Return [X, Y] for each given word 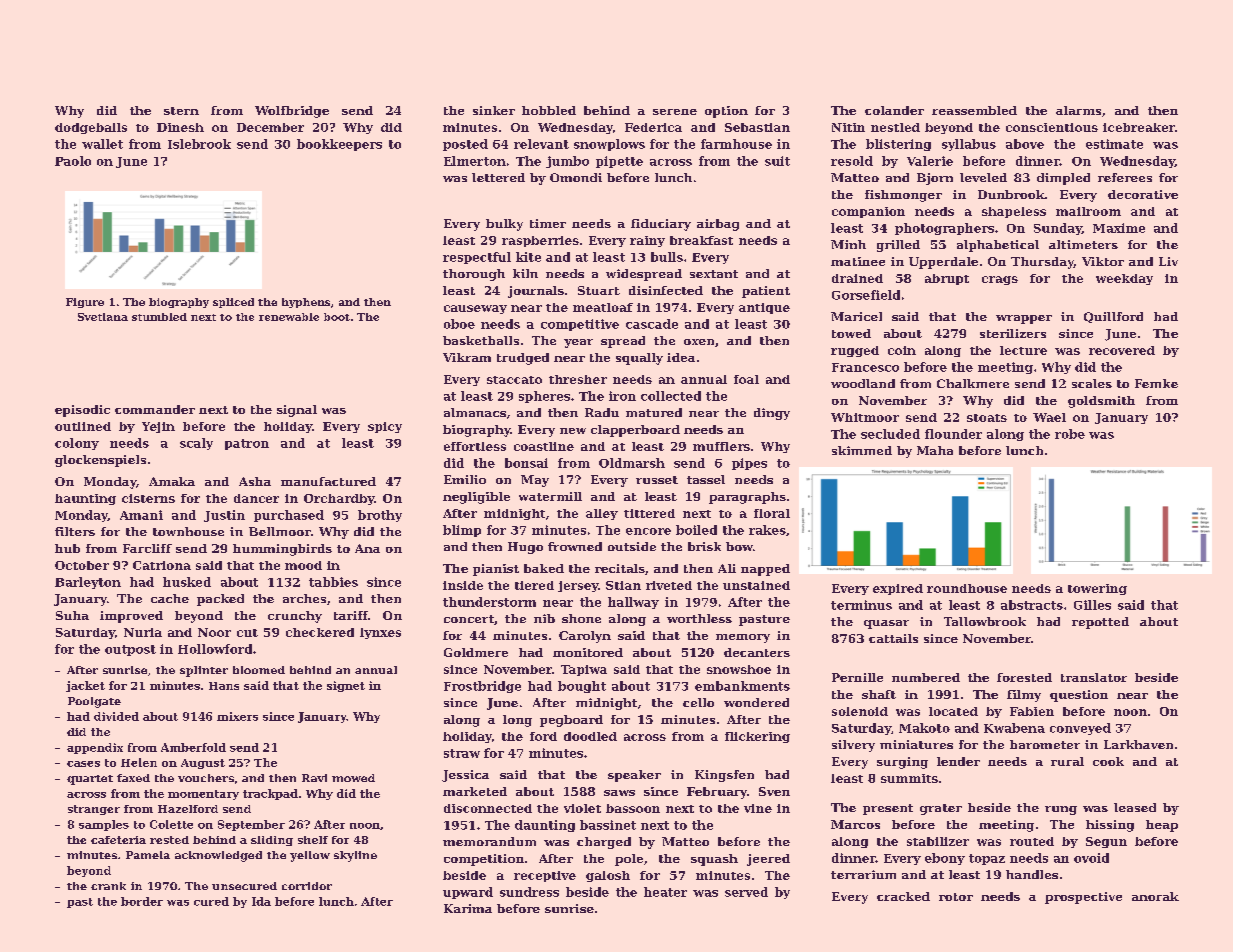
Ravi [314, 778]
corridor [307, 886]
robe [1070, 434]
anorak [1155, 896]
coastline [544, 446]
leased [1135, 807]
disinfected [666, 290]
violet [582, 808]
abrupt [947, 279]
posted [465, 145]
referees [1125, 177]
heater [665, 892]
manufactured [328, 481]
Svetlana [103, 317]
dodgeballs [91, 128]
